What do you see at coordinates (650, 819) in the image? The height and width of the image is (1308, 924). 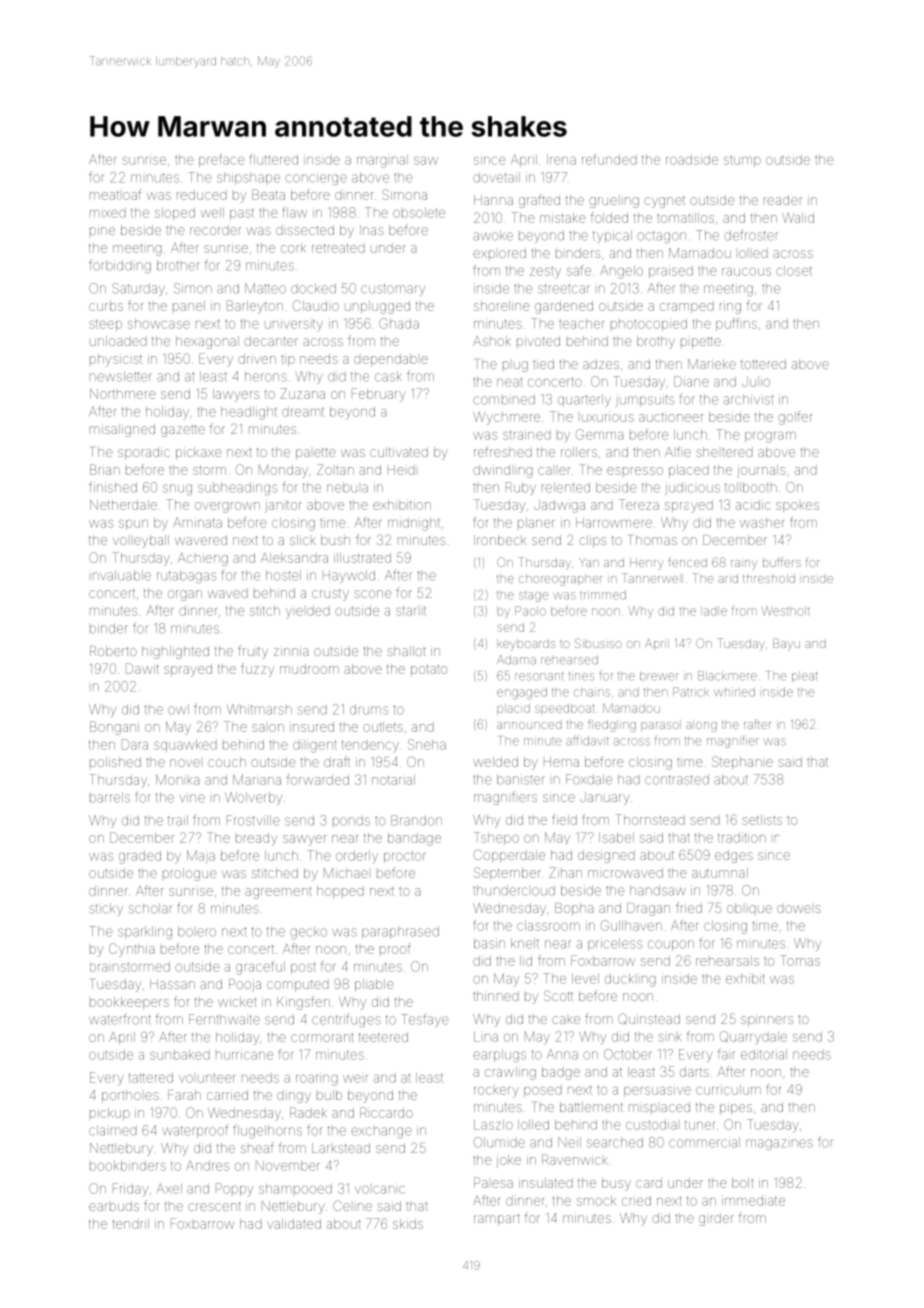 I see `Thornstead` at bounding box center [650, 819].
